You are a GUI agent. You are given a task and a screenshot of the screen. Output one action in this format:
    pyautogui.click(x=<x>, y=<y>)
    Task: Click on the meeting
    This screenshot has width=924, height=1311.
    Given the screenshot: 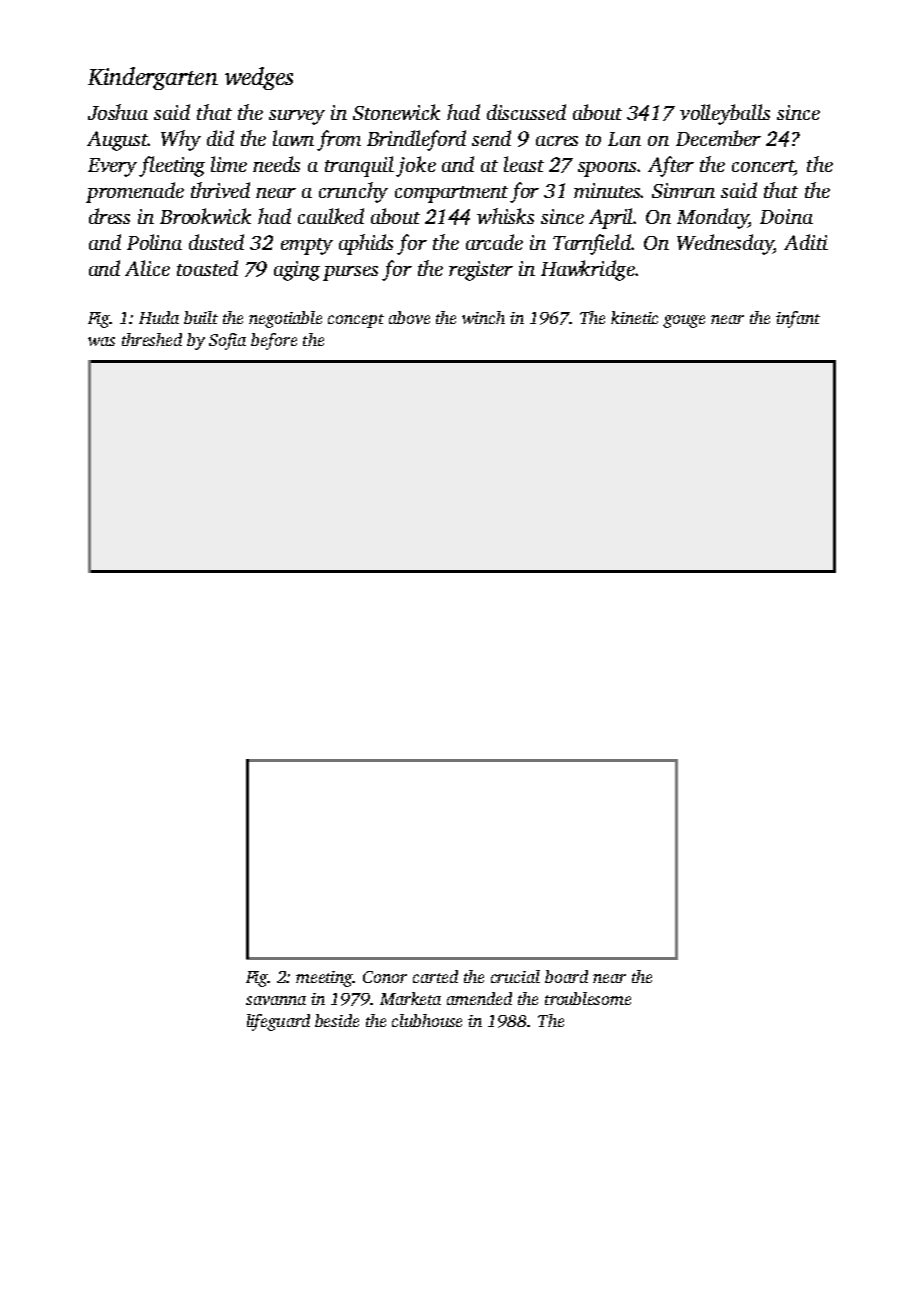 What is the action you would take?
    pyautogui.click(x=325, y=979)
